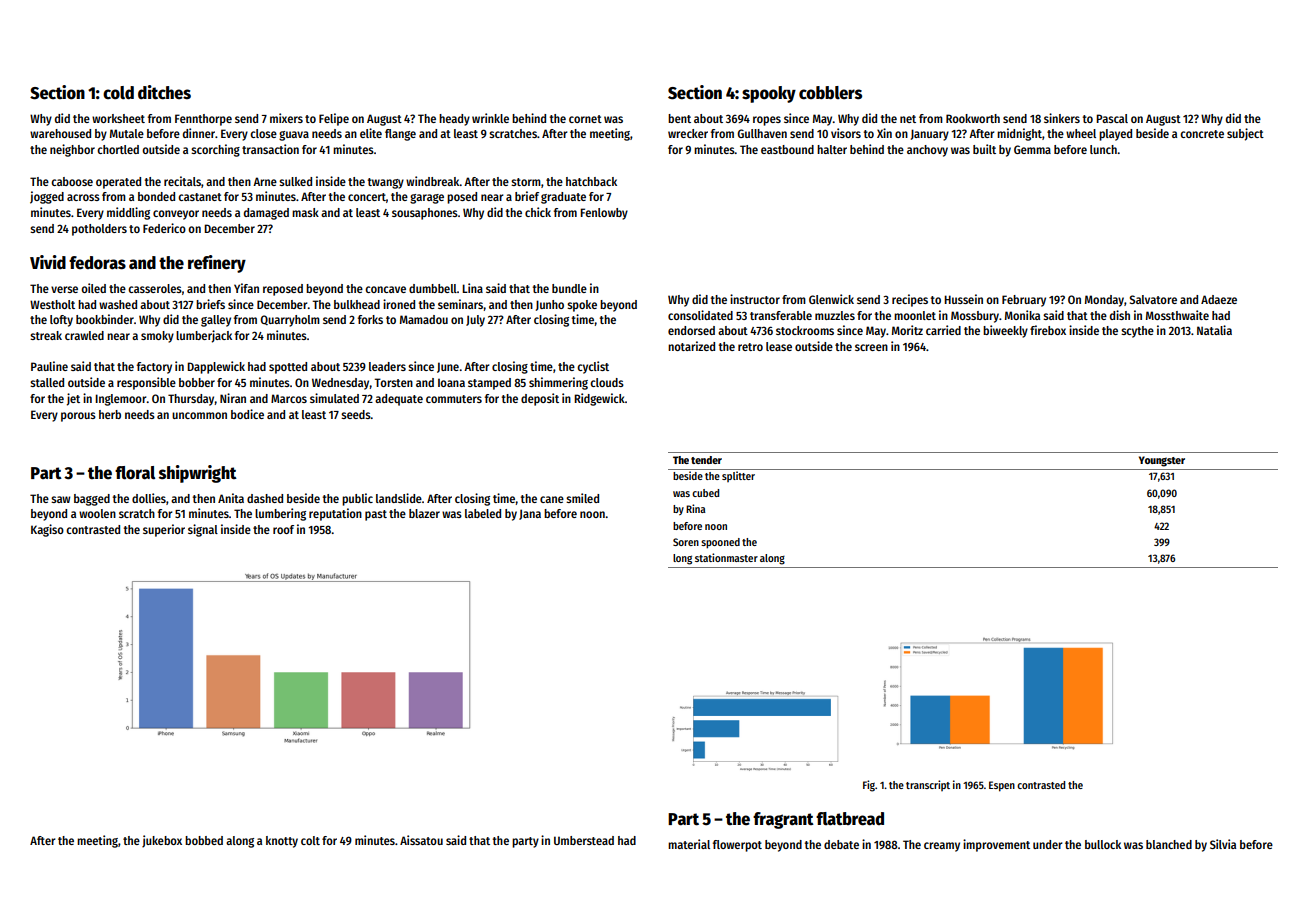 The height and width of the screenshot is (924, 1308). What do you see at coordinates (769, 94) in the screenshot?
I see `spooky` at bounding box center [769, 94].
